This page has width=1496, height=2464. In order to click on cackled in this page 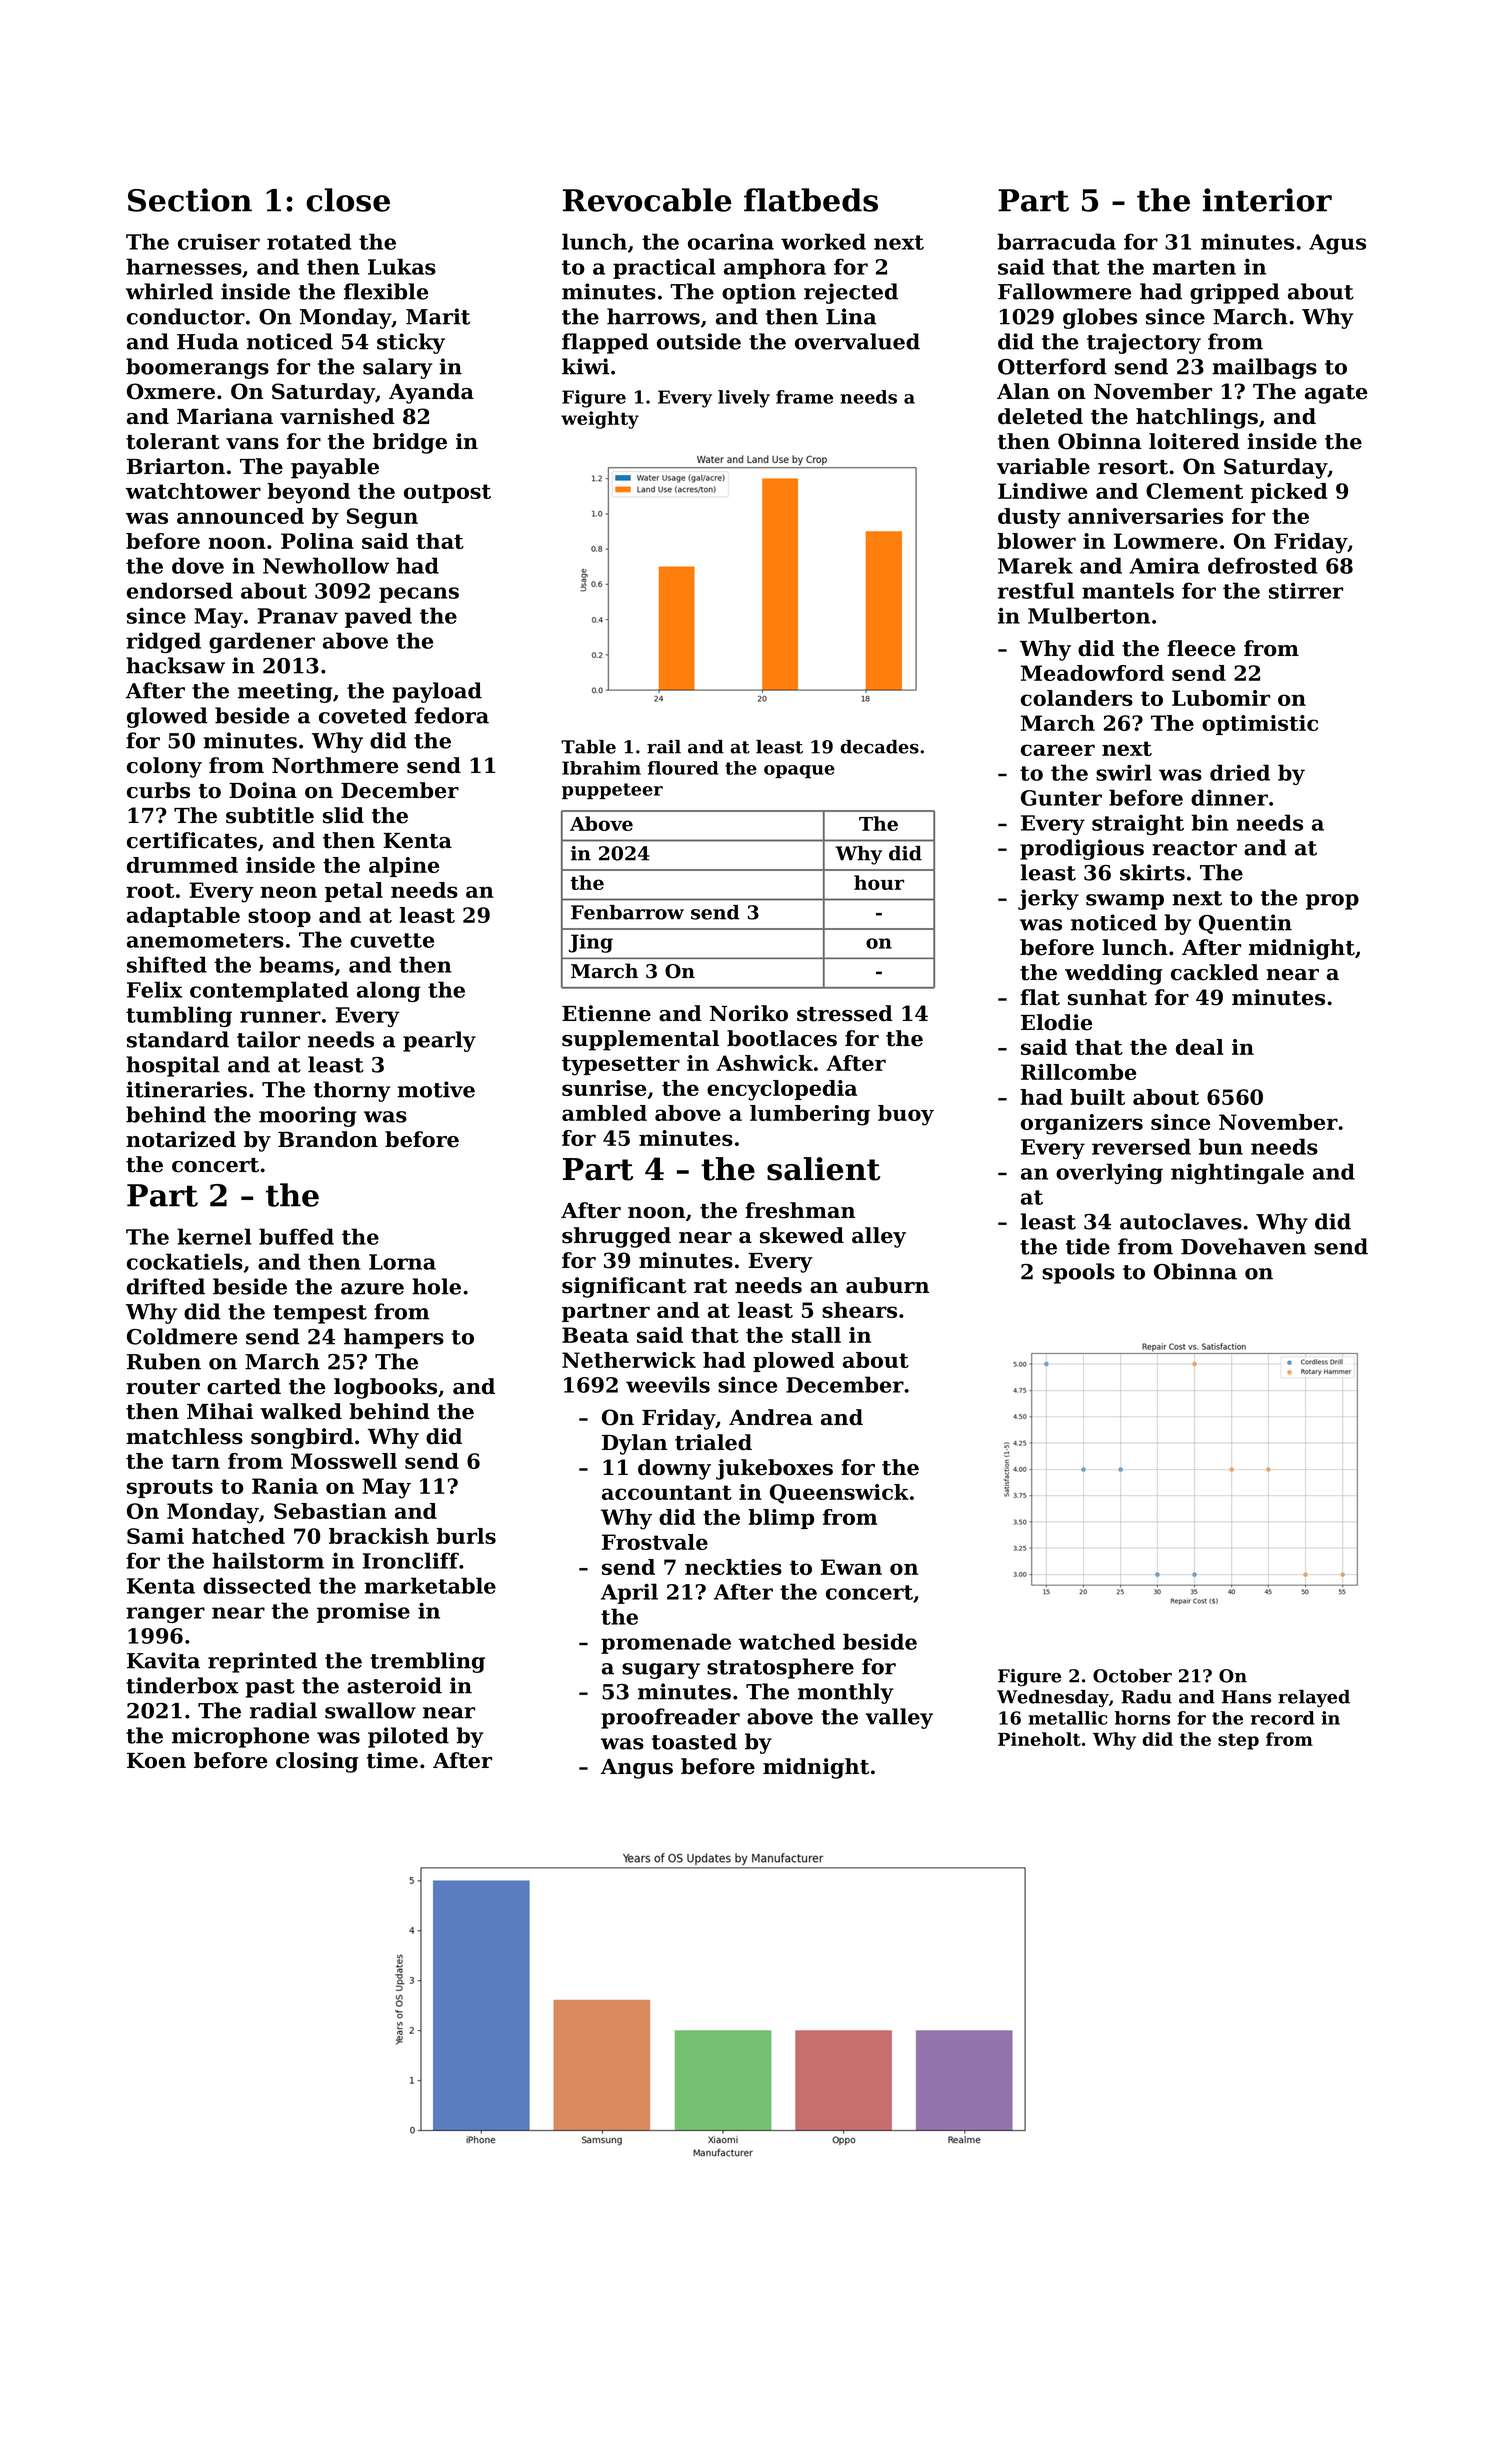, I will do `click(1215, 972)`.
